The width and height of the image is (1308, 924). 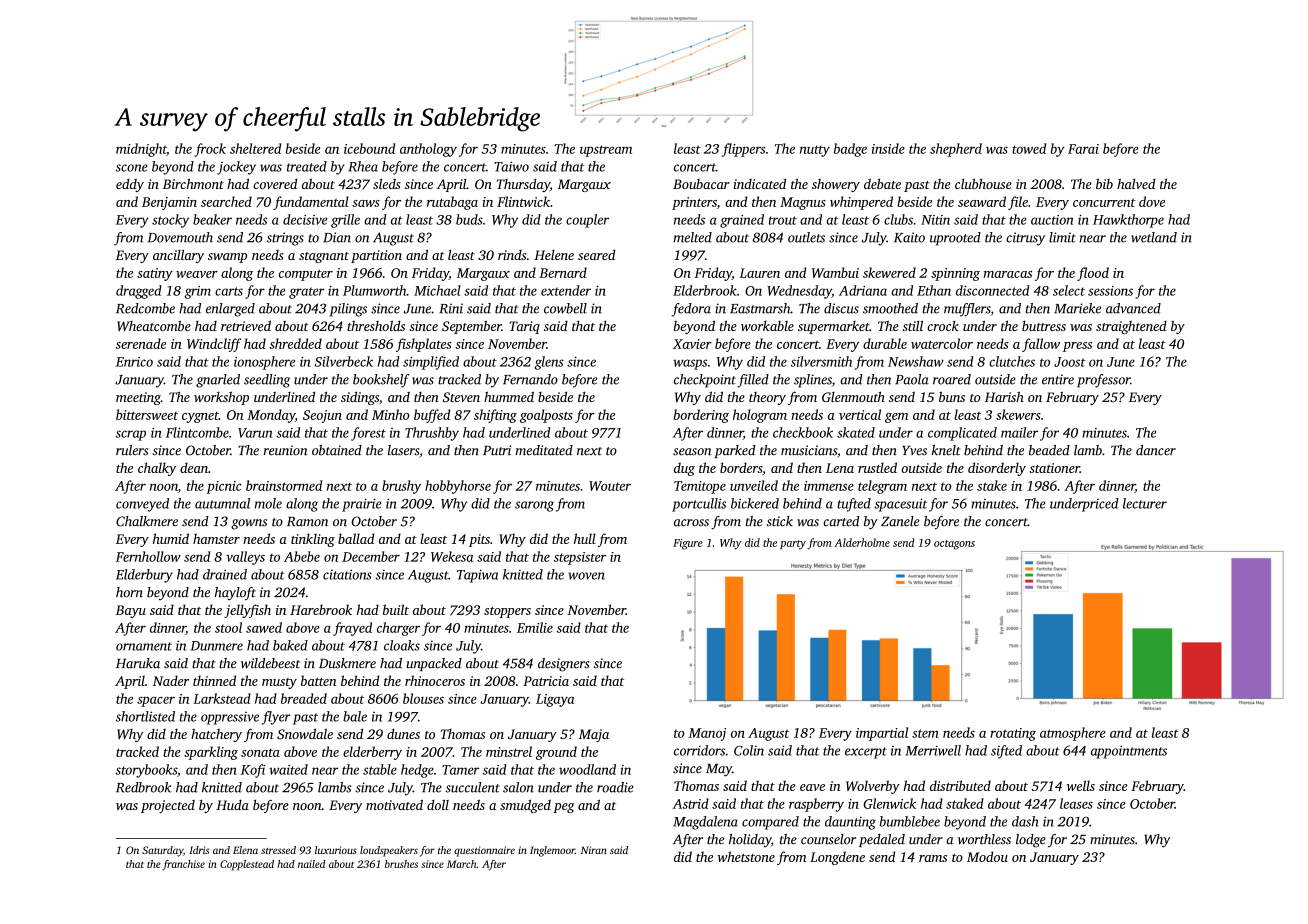 I want to click on meeting, so click(x=138, y=398).
